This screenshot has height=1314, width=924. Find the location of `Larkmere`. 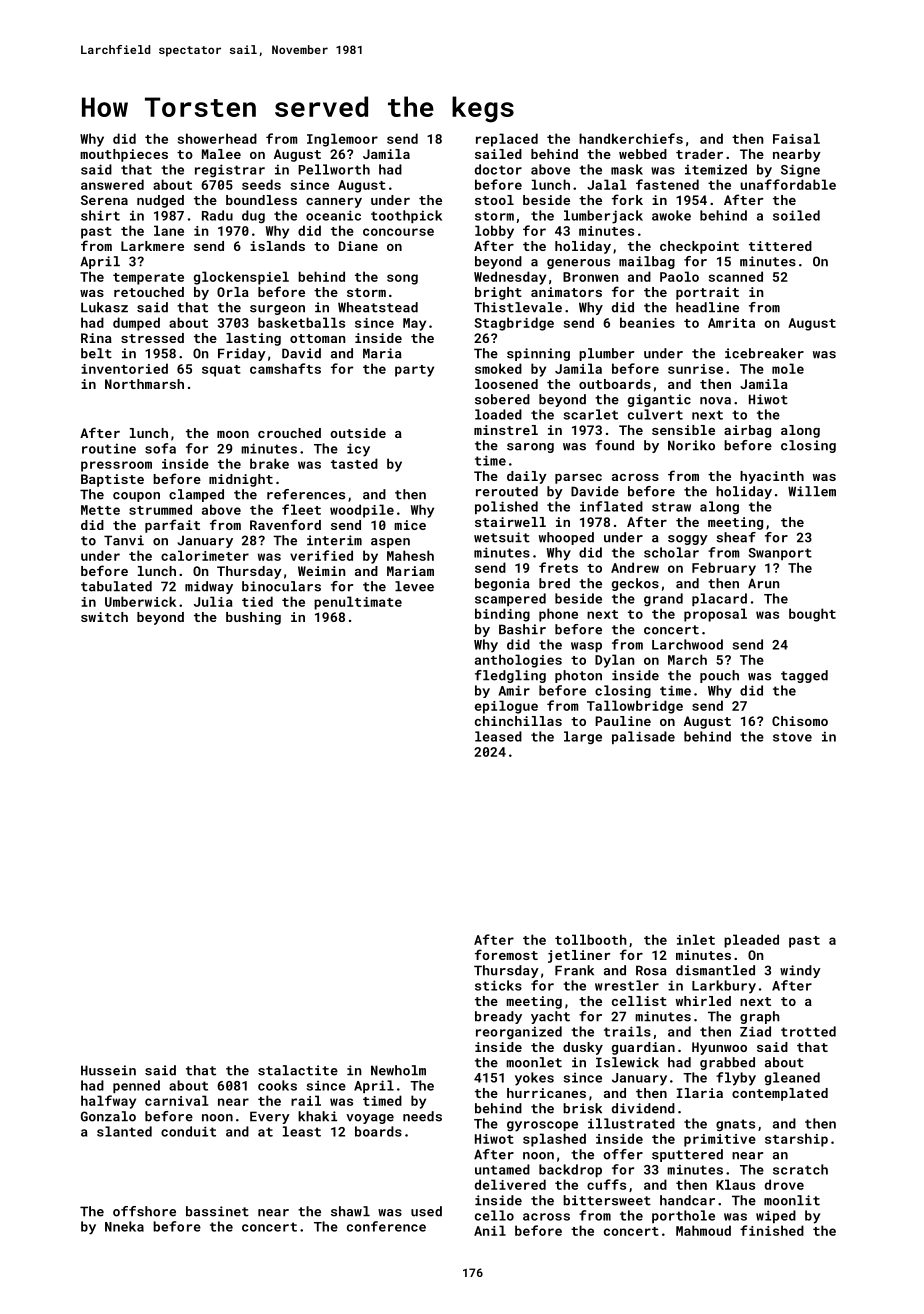

Larkmere is located at coordinates (152, 246).
